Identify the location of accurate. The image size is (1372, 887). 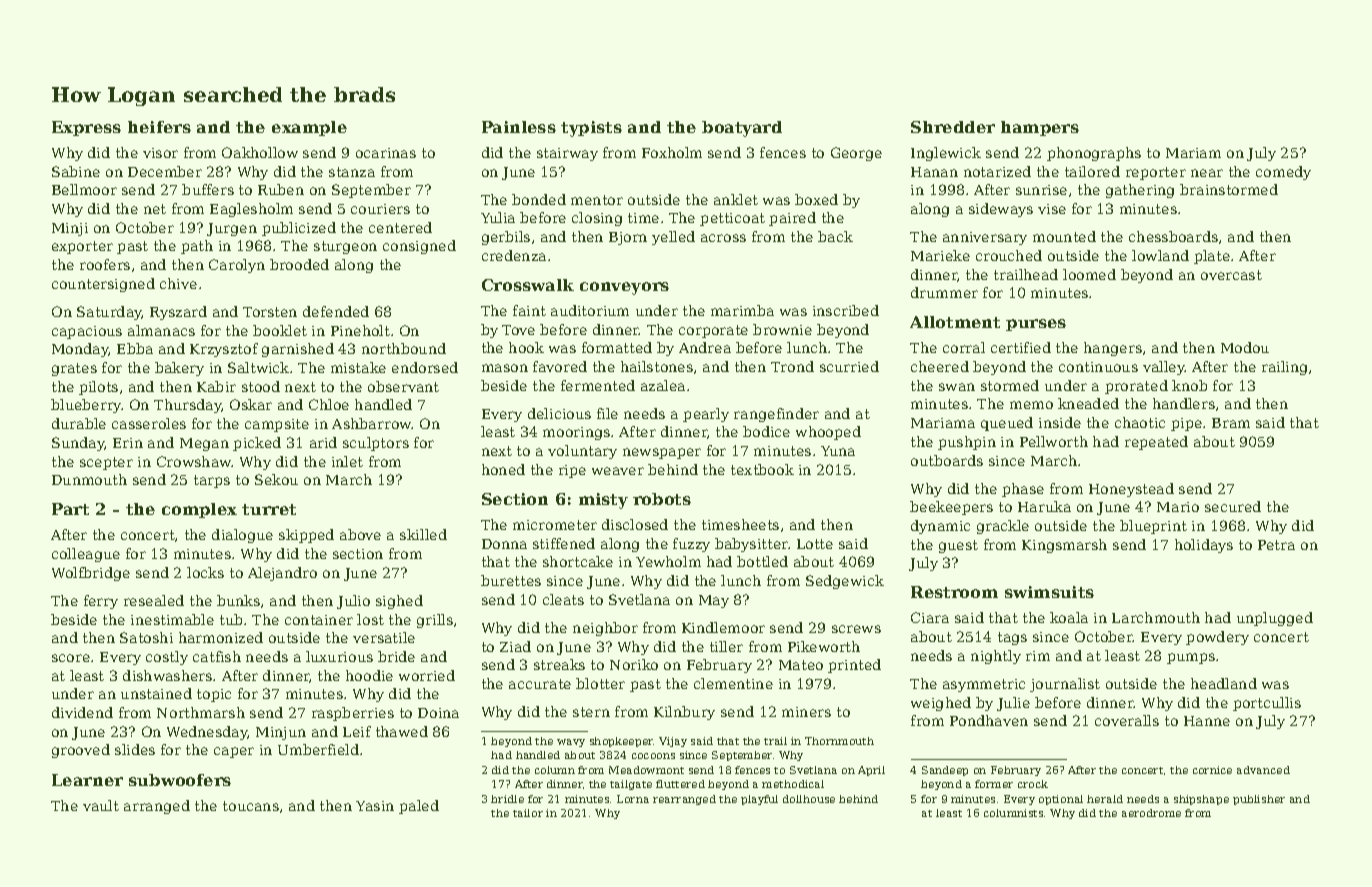
(540, 684).
